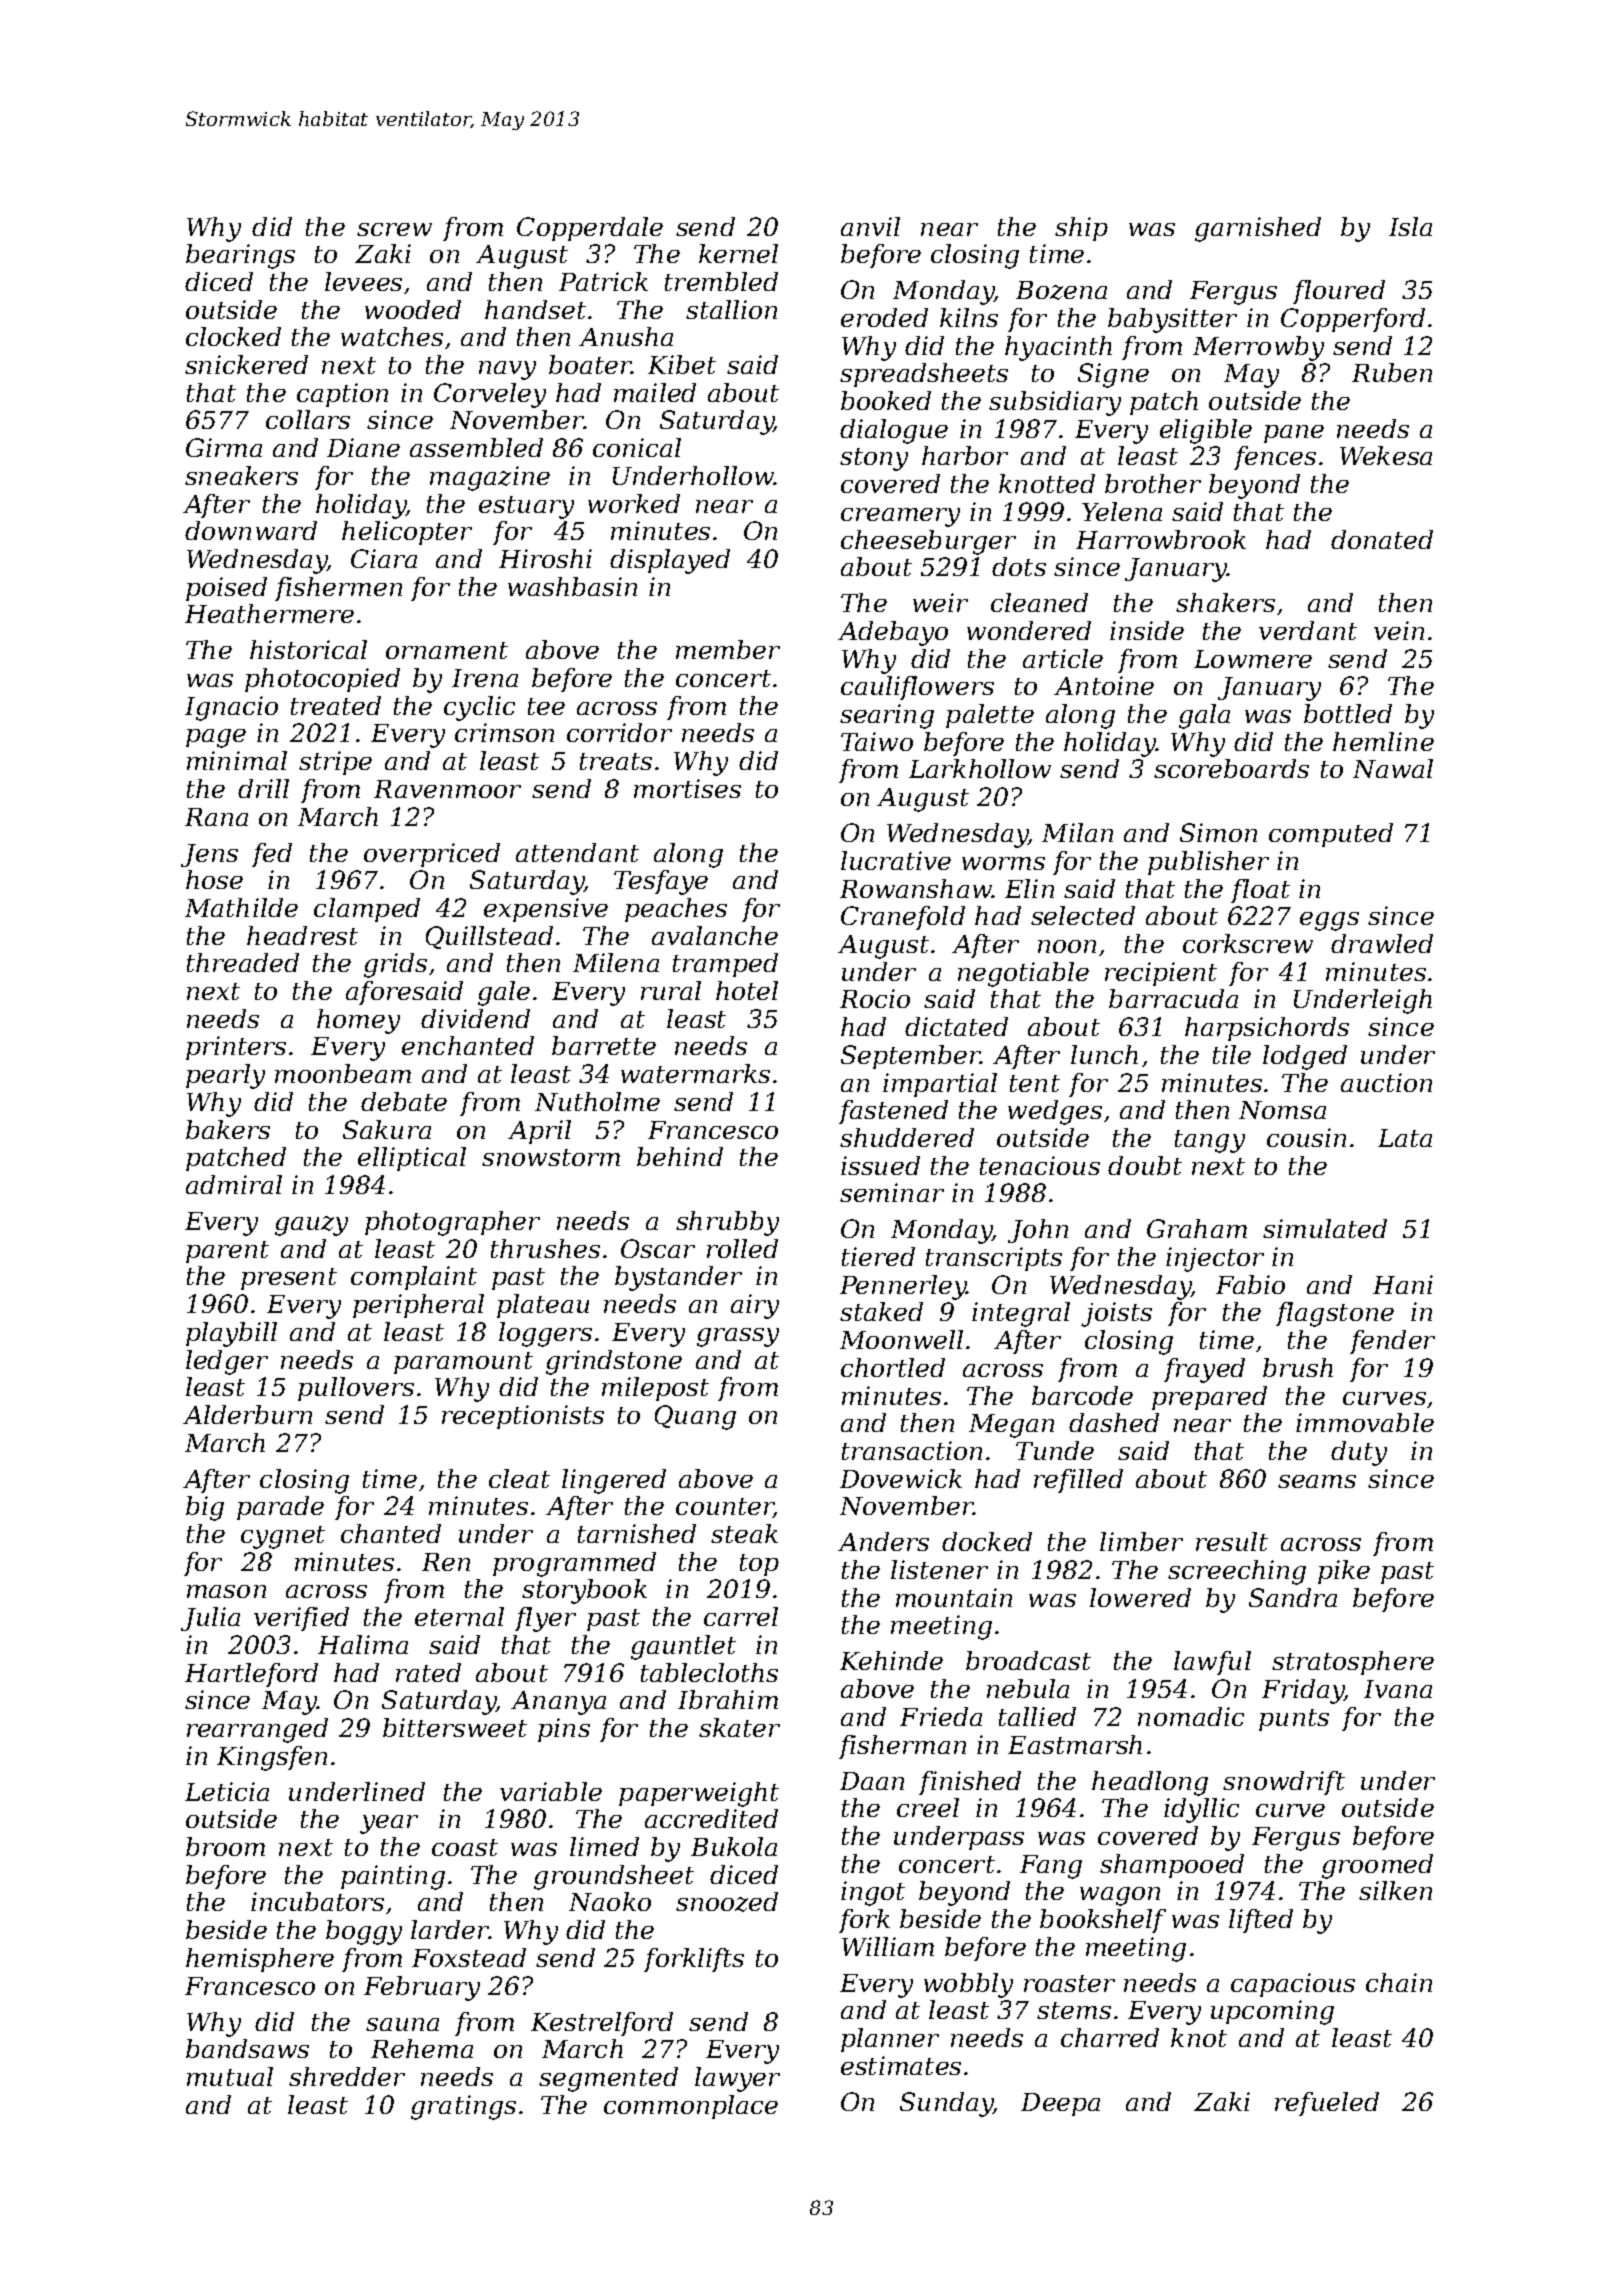  I want to click on Harrowbrook, so click(1161, 539).
